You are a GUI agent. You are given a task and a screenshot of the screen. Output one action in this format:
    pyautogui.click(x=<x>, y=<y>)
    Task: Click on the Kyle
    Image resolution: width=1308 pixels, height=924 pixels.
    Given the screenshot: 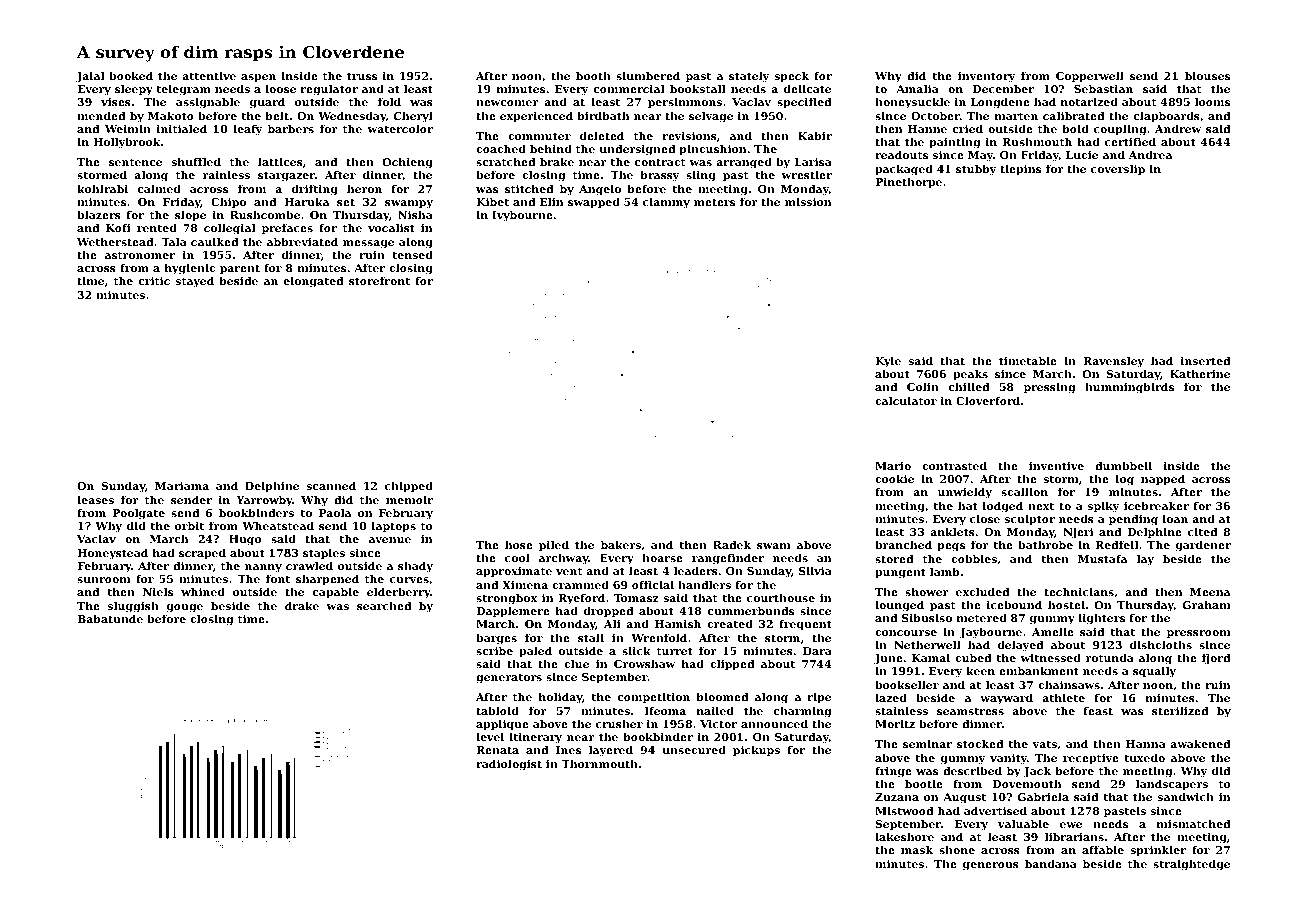 What is the action you would take?
    pyautogui.click(x=888, y=362)
